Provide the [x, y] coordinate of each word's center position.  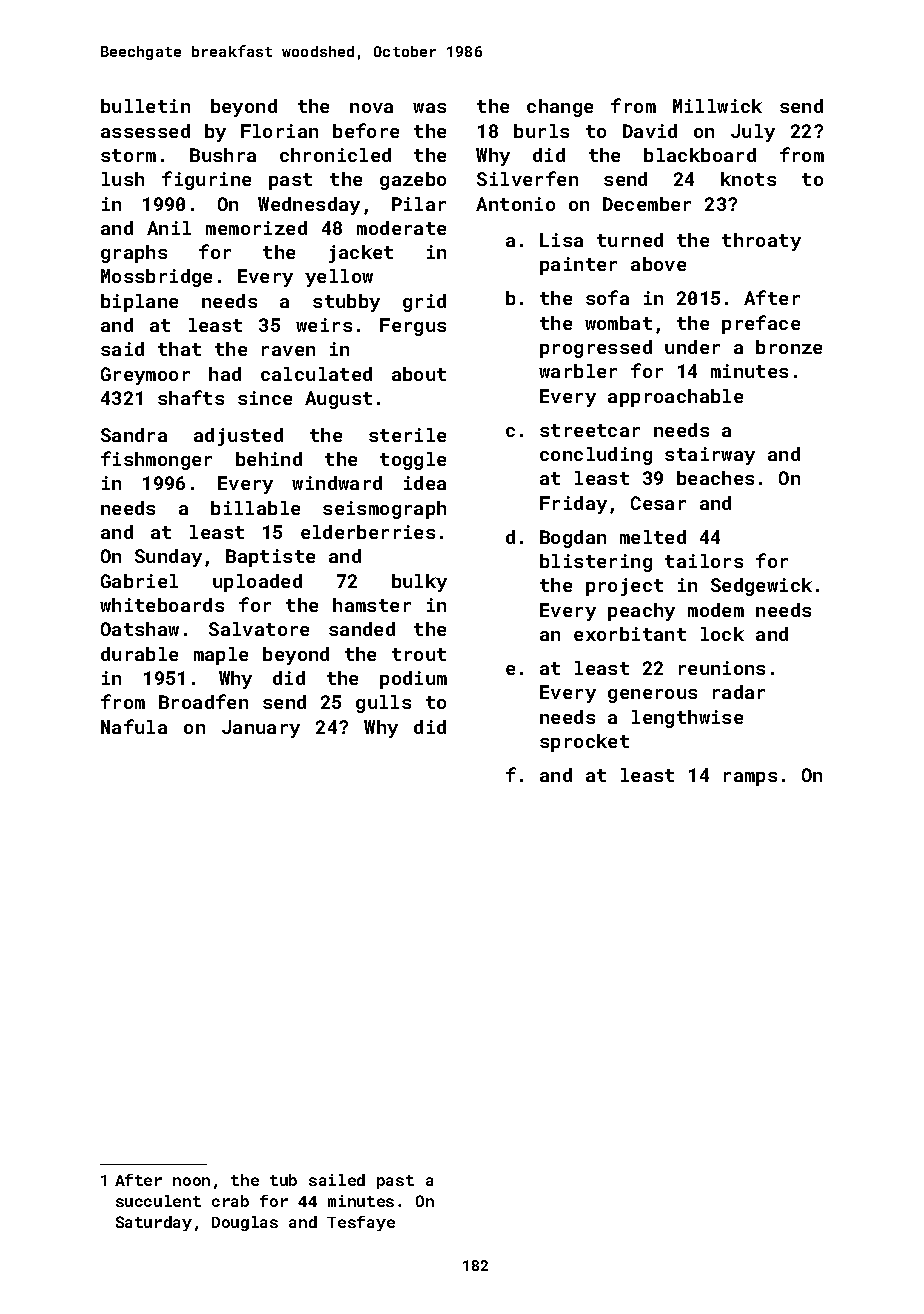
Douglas [245, 1223]
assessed [145, 131]
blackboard [700, 155]
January [261, 729]
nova [371, 108]
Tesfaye [361, 1223]
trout [419, 654]
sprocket [584, 743]
